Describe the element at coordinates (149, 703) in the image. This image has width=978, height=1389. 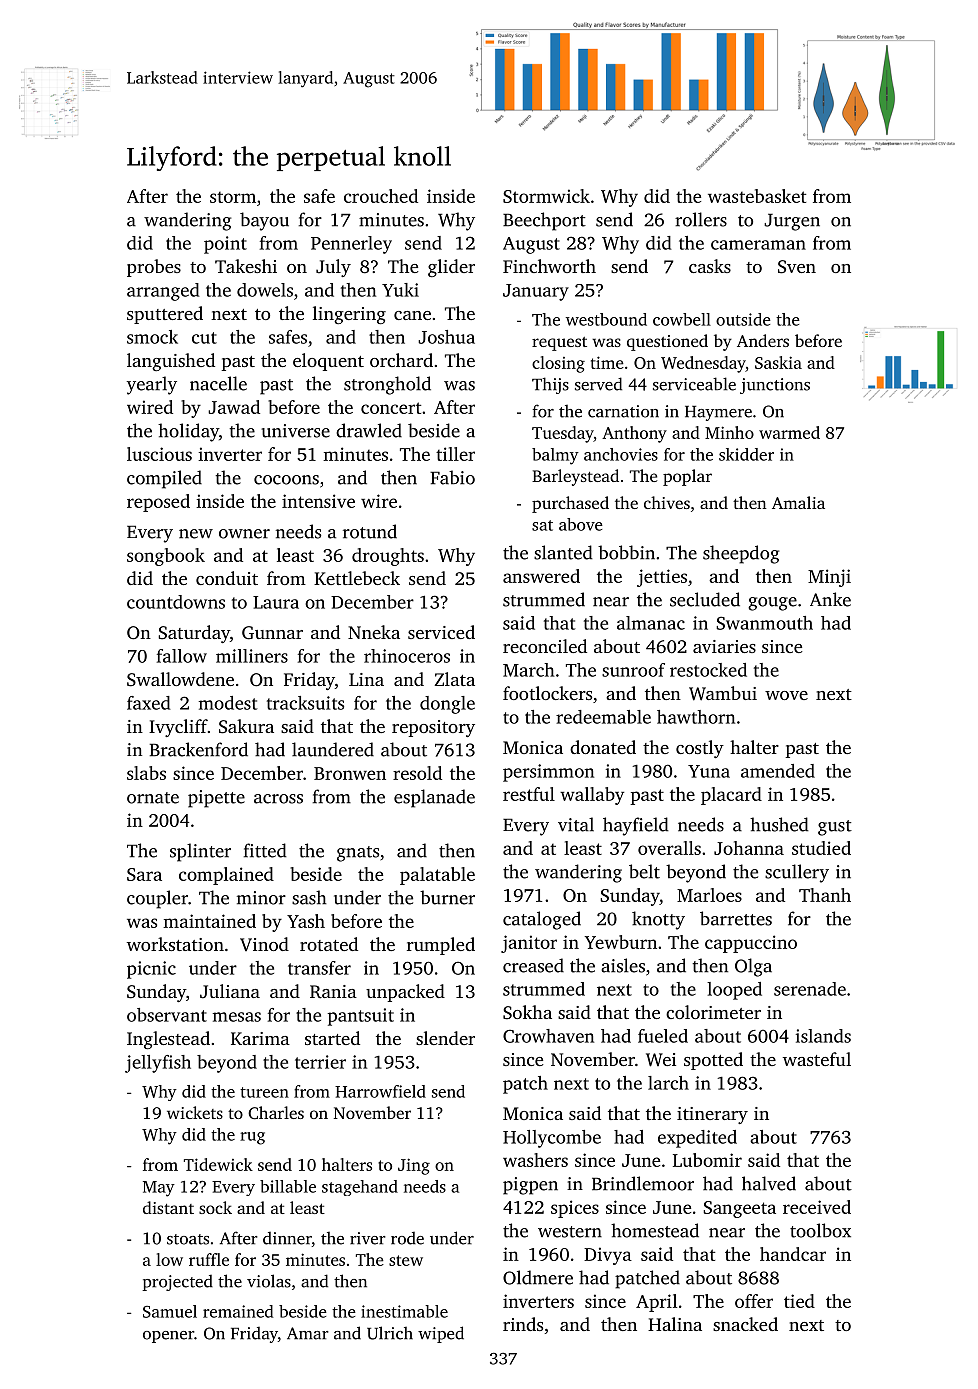
I see `faxed` at that location.
